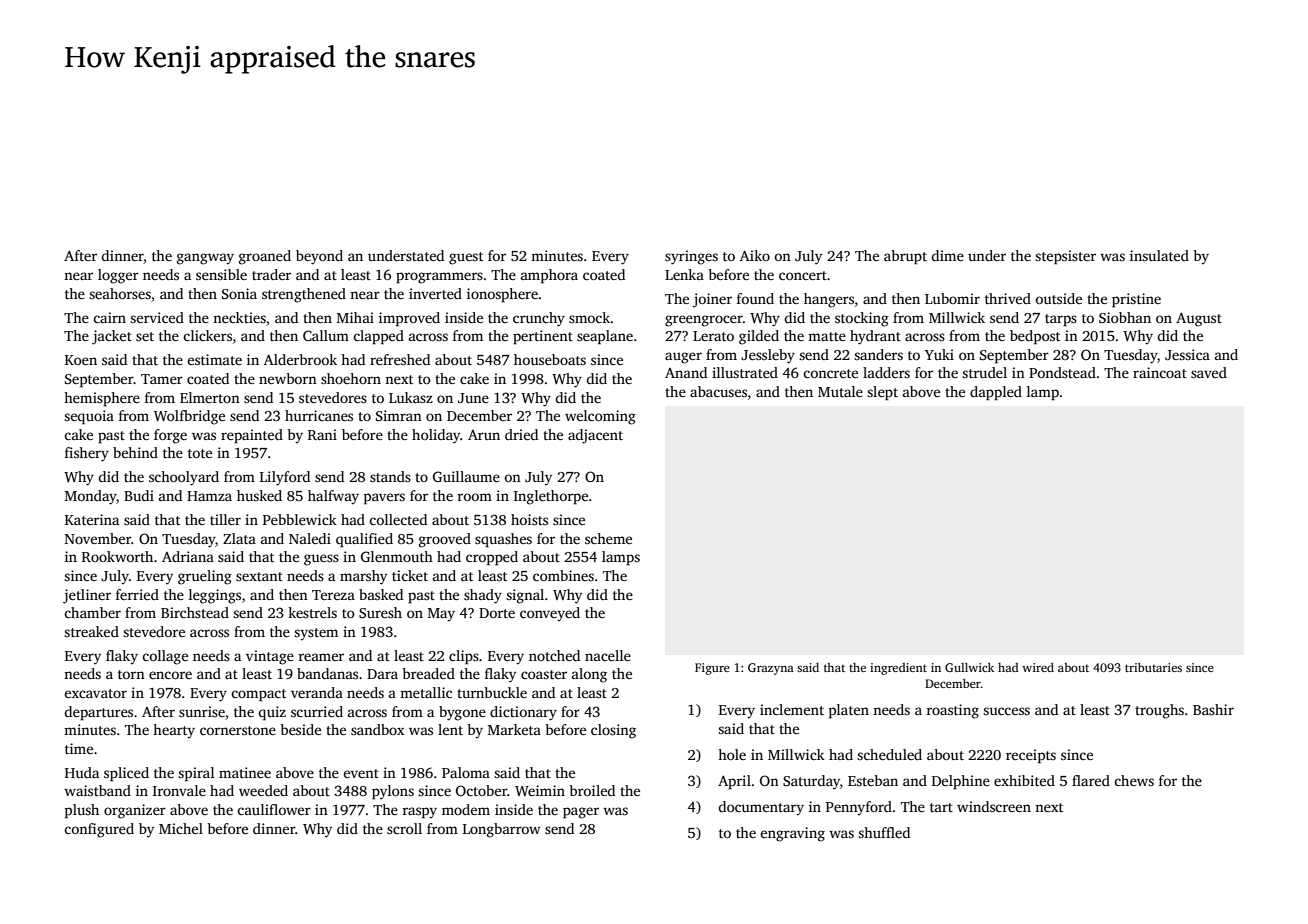  I want to click on dappled, so click(996, 393).
